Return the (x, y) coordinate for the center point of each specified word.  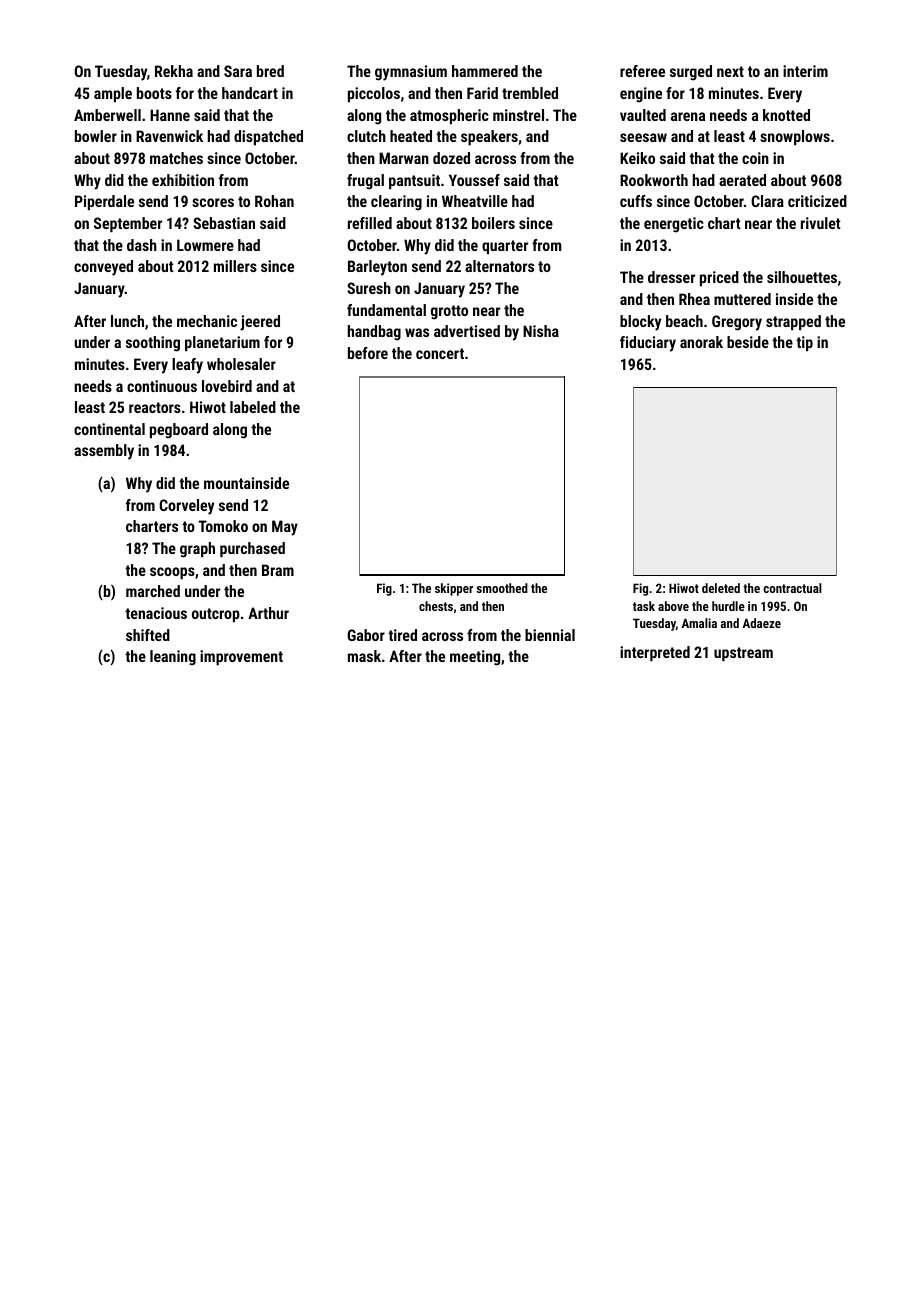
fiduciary (648, 344)
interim (805, 71)
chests (436, 606)
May (285, 528)
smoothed (502, 588)
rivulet (821, 223)
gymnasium (411, 73)
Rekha (174, 71)
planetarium (222, 343)
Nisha (541, 331)
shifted (148, 635)
